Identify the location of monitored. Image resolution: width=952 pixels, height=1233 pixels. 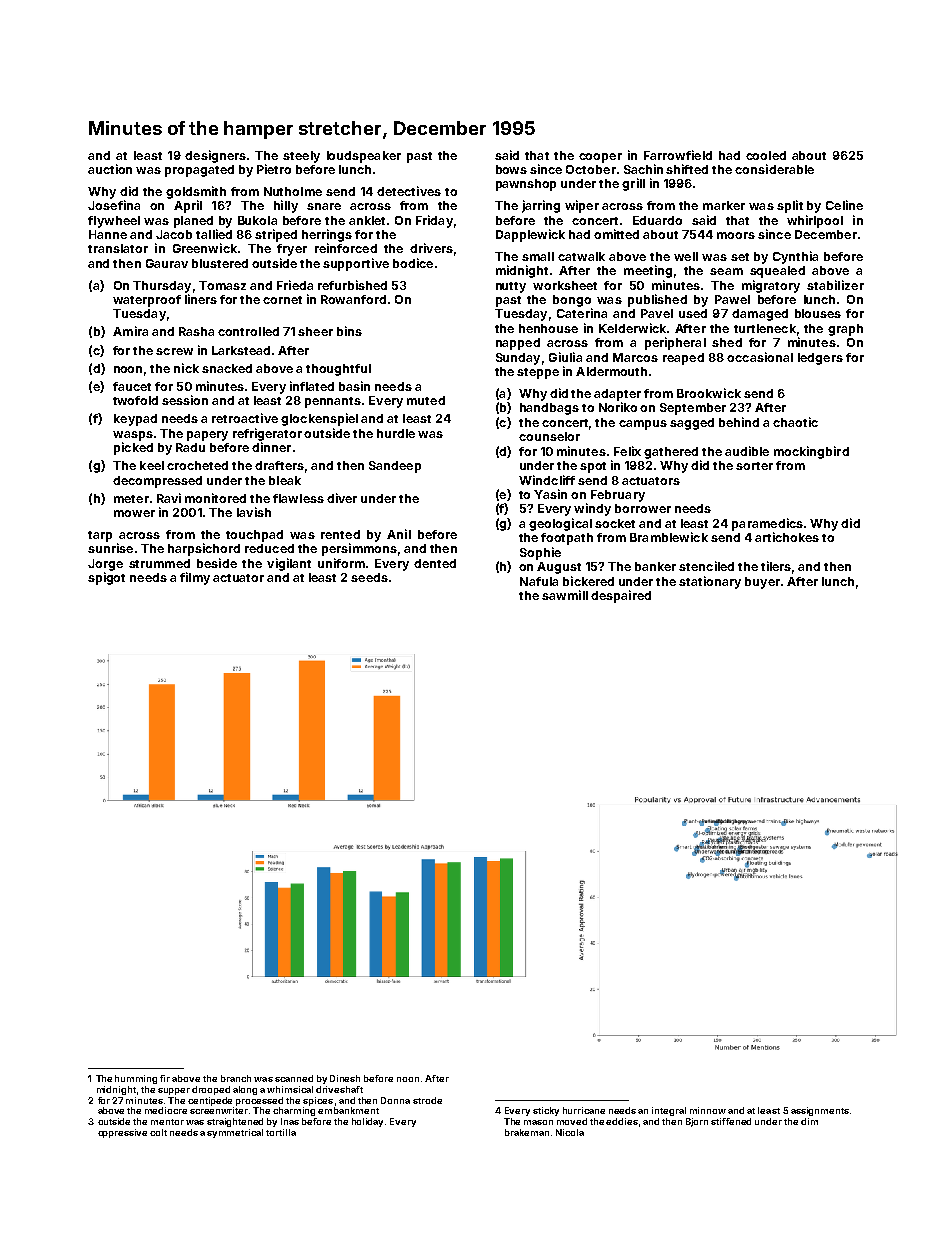
(215, 498).
